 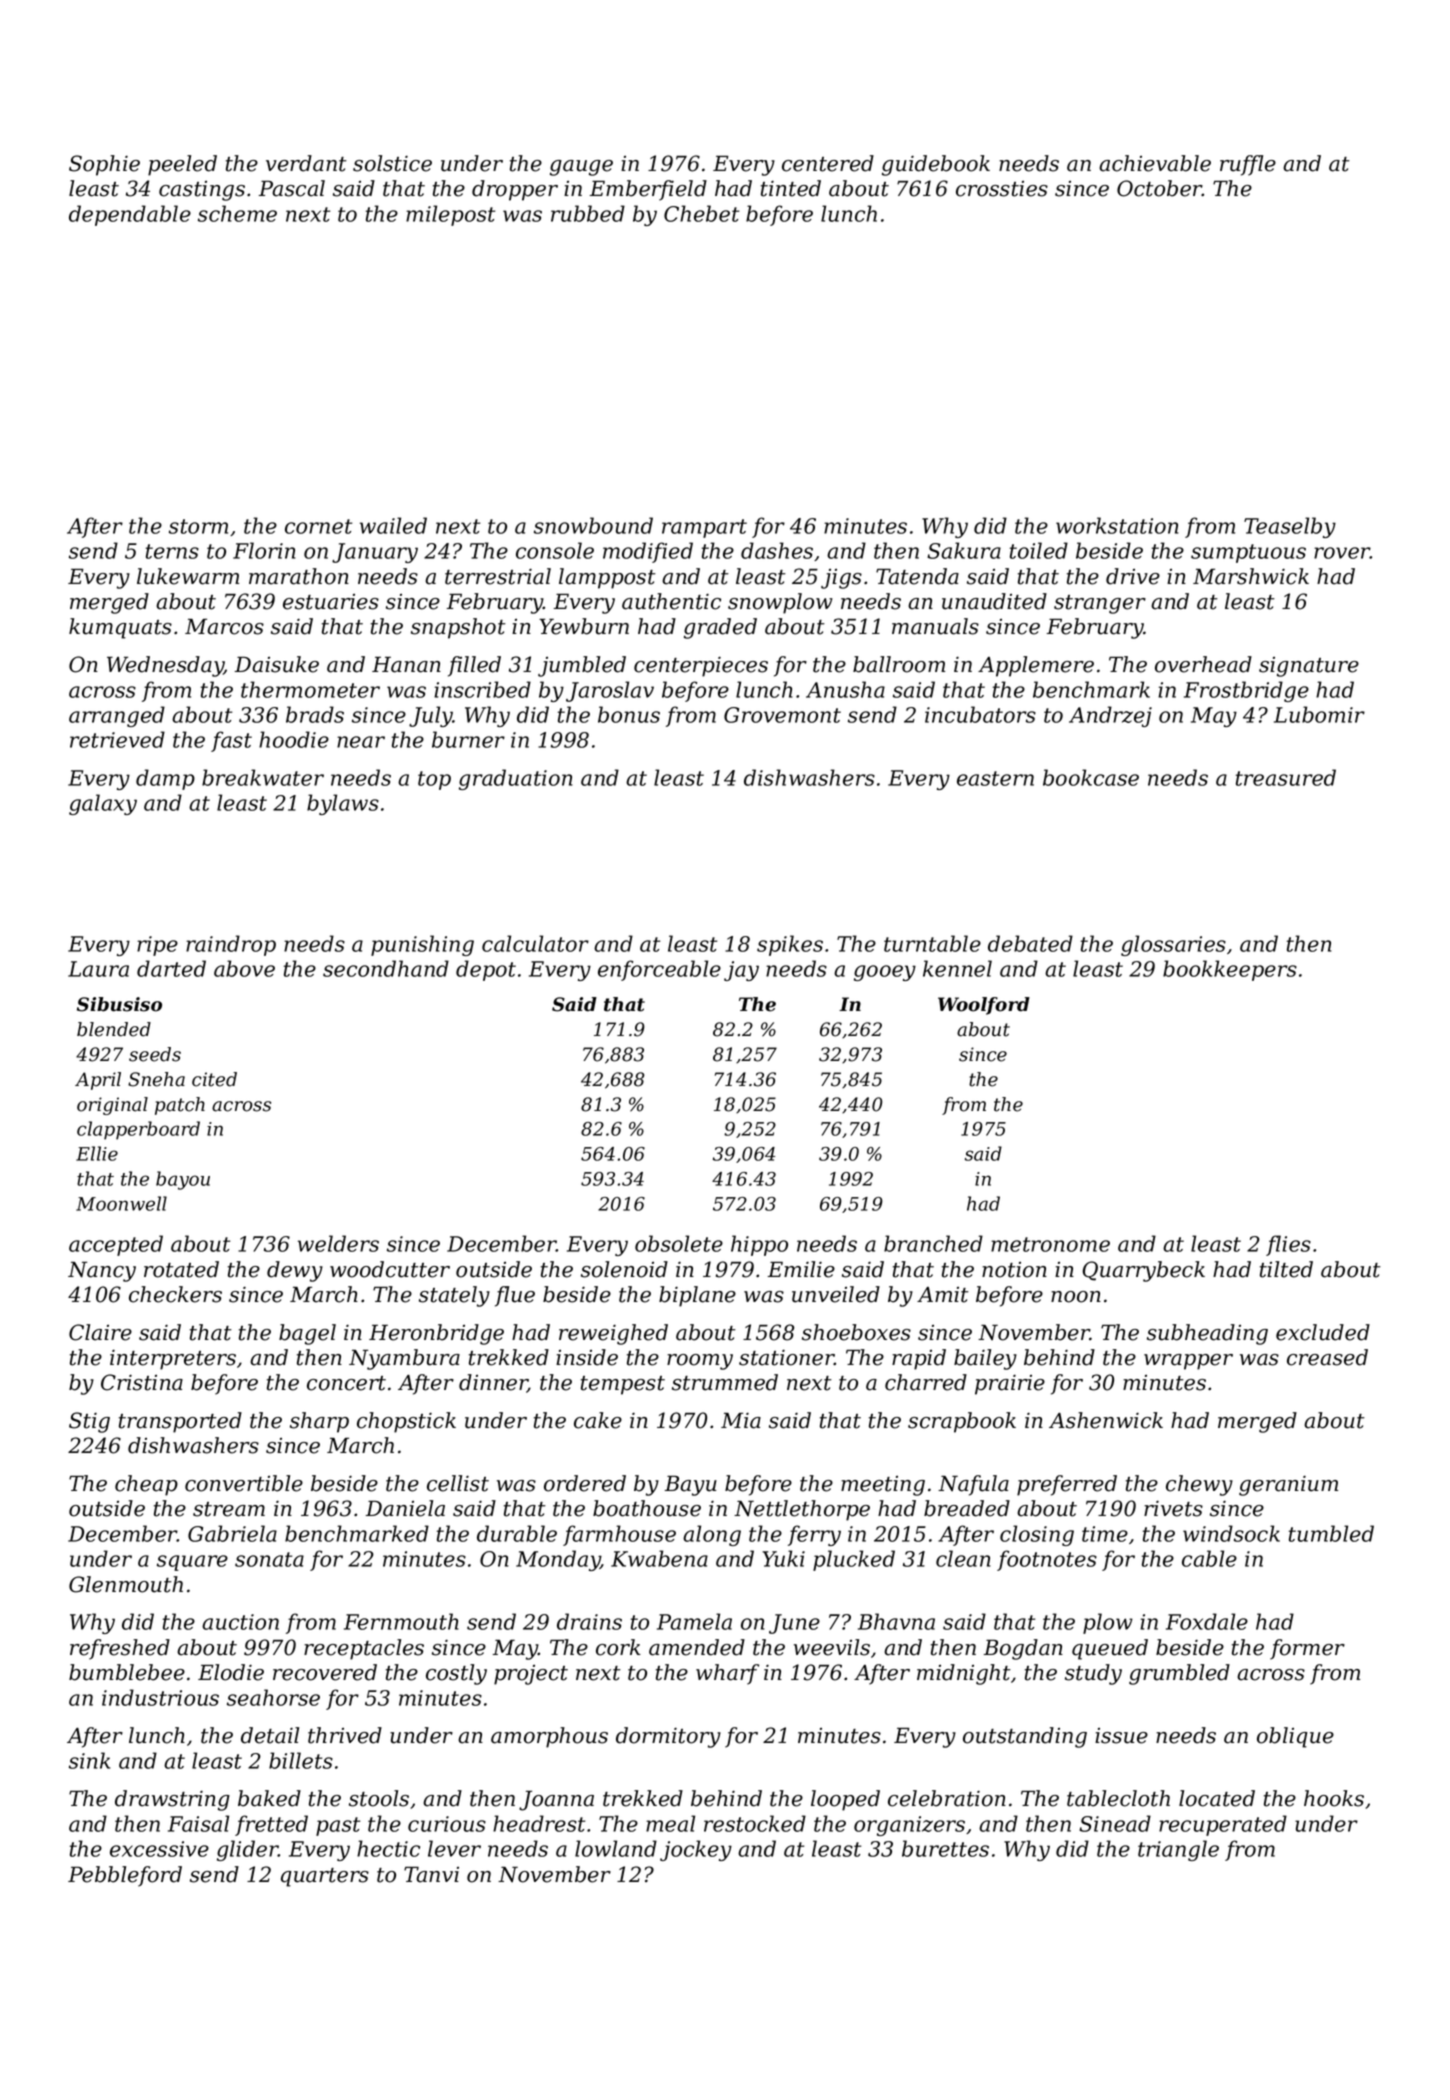 What do you see at coordinates (237, 213) in the document?
I see `scheme` at bounding box center [237, 213].
